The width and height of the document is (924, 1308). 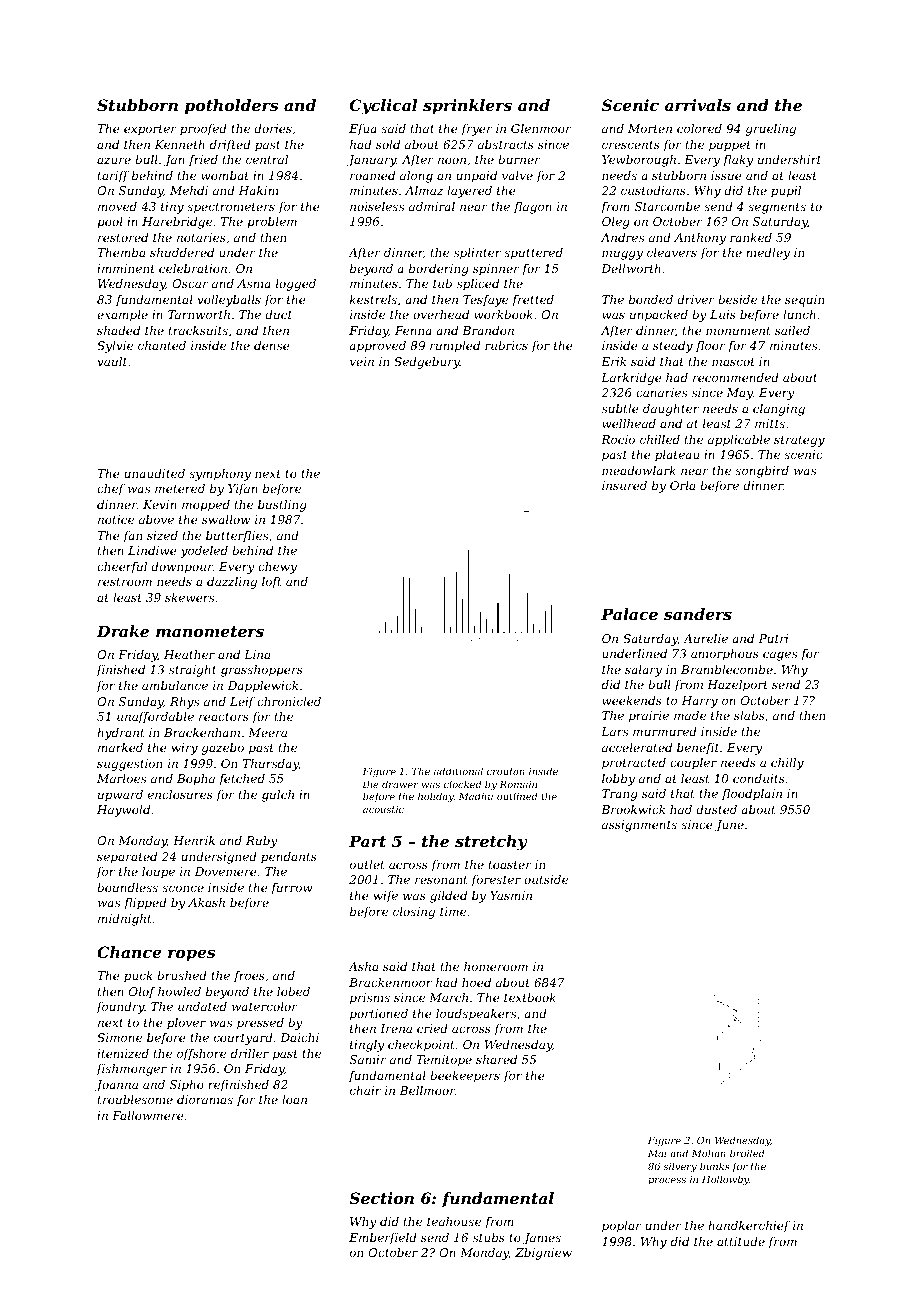 What do you see at coordinates (771, 130) in the document?
I see `grueling` at bounding box center [771, 130].
